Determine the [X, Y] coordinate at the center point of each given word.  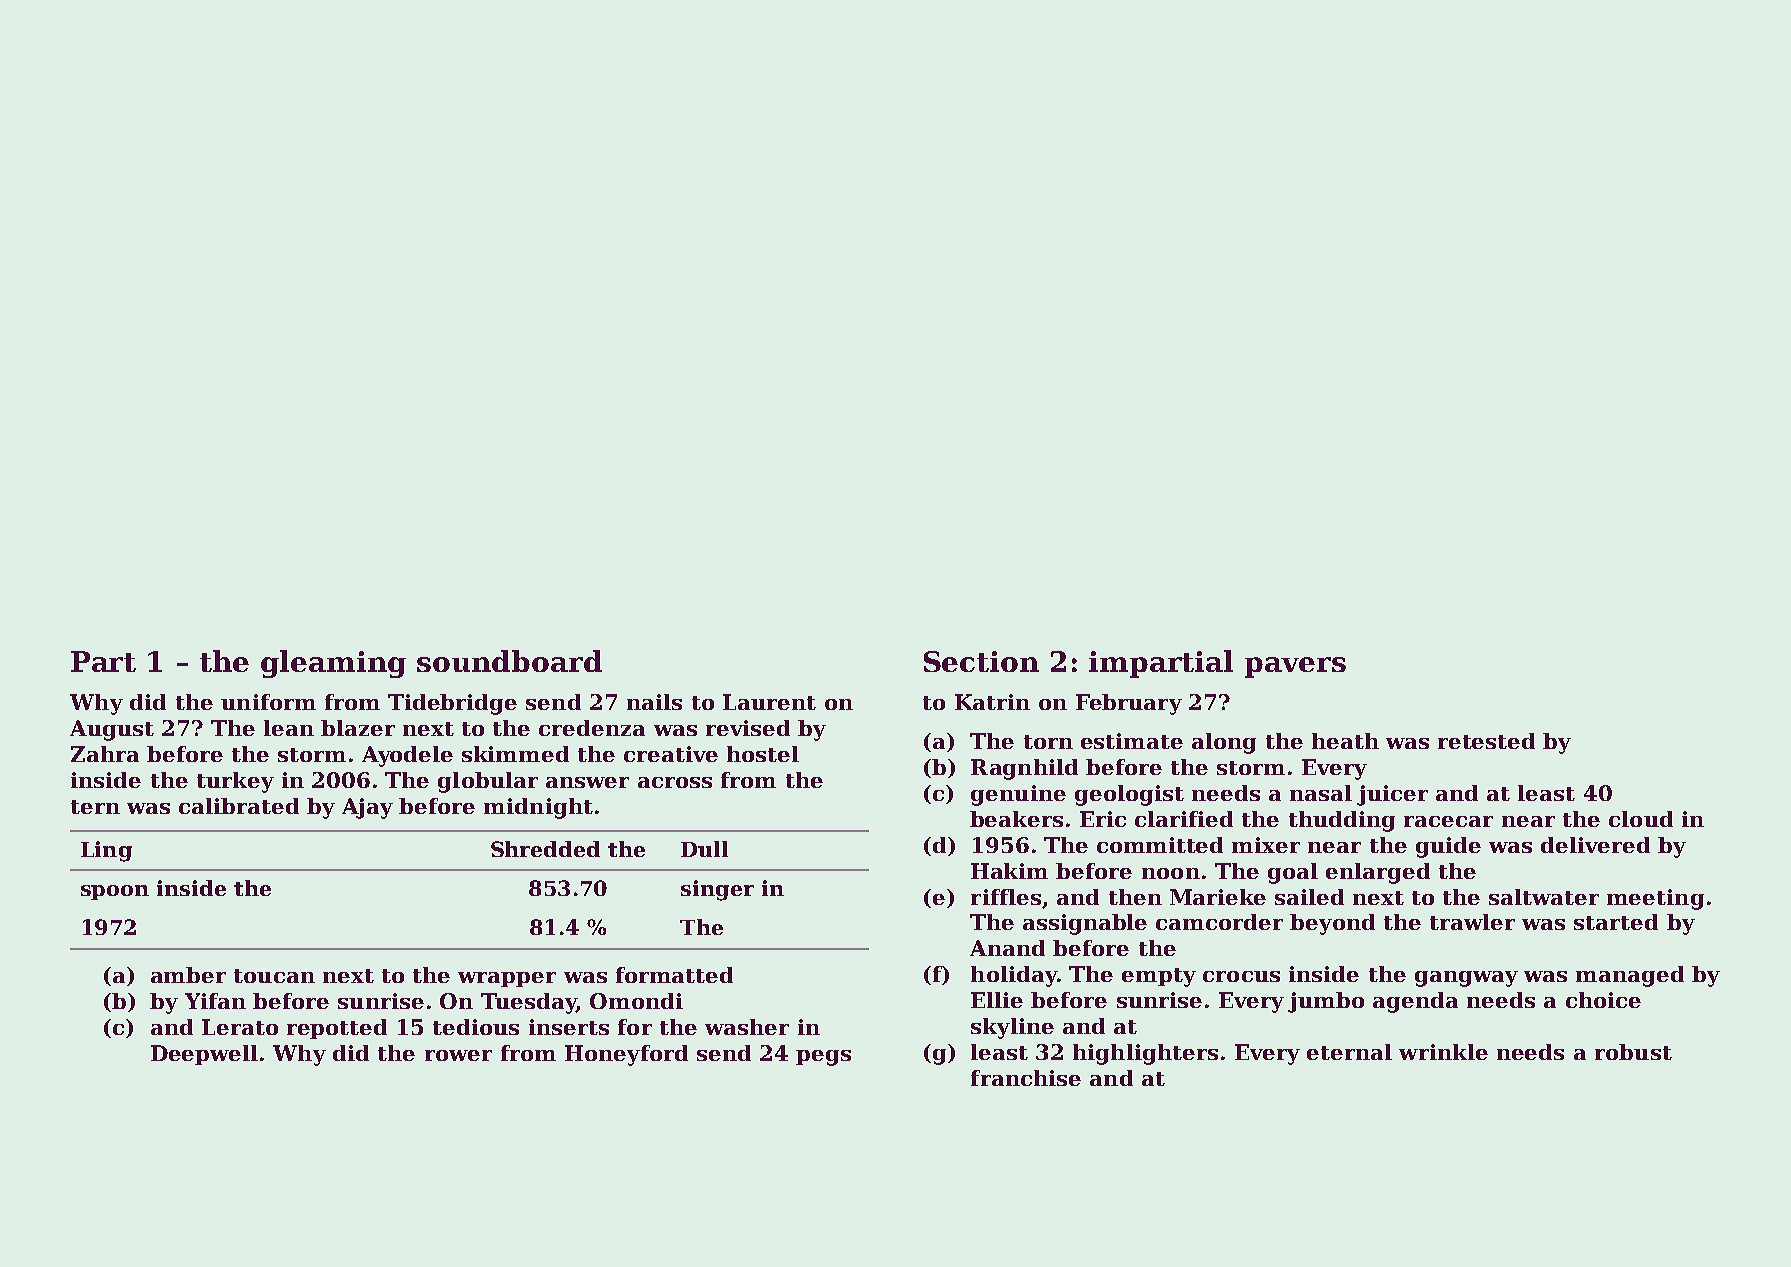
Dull [704, 849]
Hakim [1009, 871]
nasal [1321, 793]
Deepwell [204, 1055]
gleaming [333, 664]
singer [717, 890]
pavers [1295, 667]
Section [981, 661]
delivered [1595, 845]
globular [488, 782]
